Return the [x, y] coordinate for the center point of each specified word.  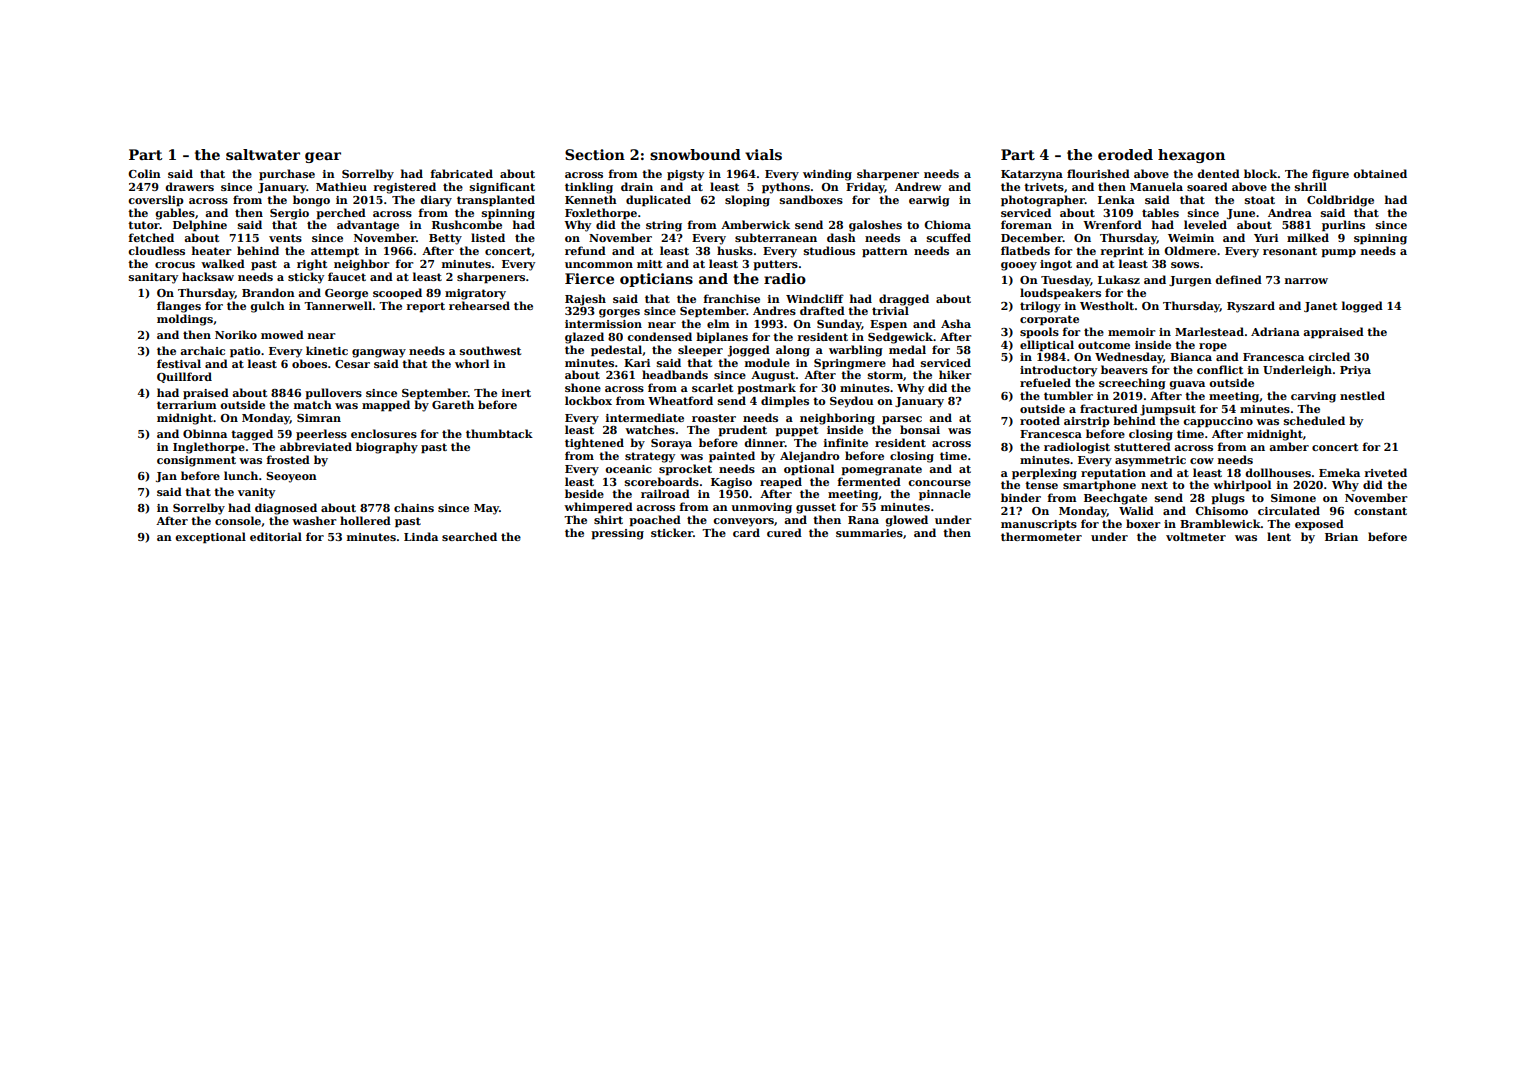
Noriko [236, 334]
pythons [786, 188]
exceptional [210, 538]
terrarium [187, 405]
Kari [637, 363]
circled [1329, 356]
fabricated [462, 173]
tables [1160, 212]
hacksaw [208, 276]
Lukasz [1119, 279]
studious [829, 250]
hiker [955, 374]
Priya [1355, 371]
